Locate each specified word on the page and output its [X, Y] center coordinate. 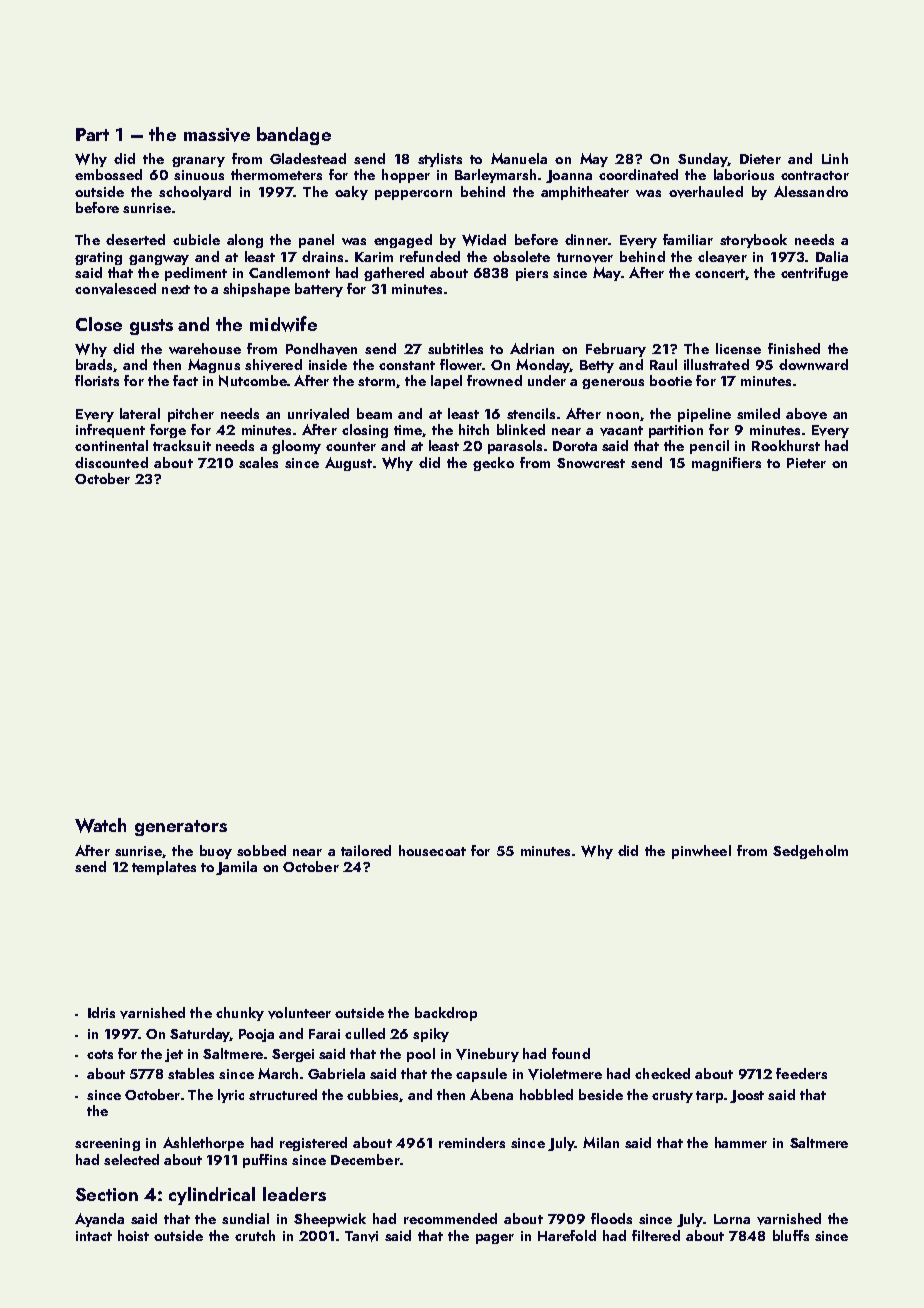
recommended [450, 1218]
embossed [108, 174]
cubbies [372, 1094]
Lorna [732, 1219]
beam [374, 413]
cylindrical [212, 1196]
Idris [101, 1012]
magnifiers [726, 464]
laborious [744, 174]
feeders [801, 1073]
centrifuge [814, 274]
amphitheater [585, 193]
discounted [111, 462]
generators [181, 828]
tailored [366, 850]
